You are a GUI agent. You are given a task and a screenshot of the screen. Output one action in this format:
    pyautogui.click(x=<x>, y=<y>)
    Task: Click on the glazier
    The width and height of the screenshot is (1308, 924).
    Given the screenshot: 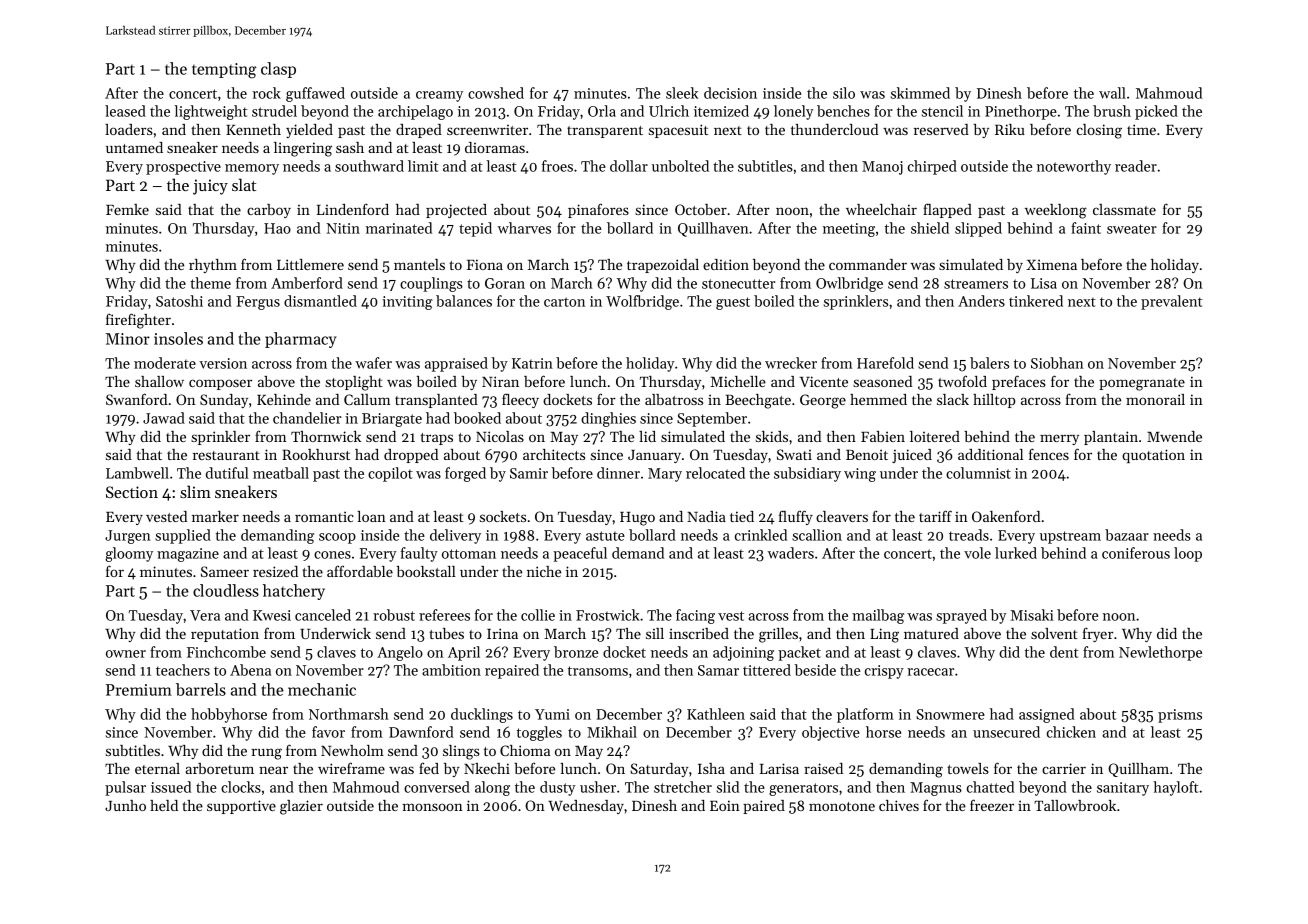 What is the action you would take?
    pyautogui.click(x=301, y=807)
